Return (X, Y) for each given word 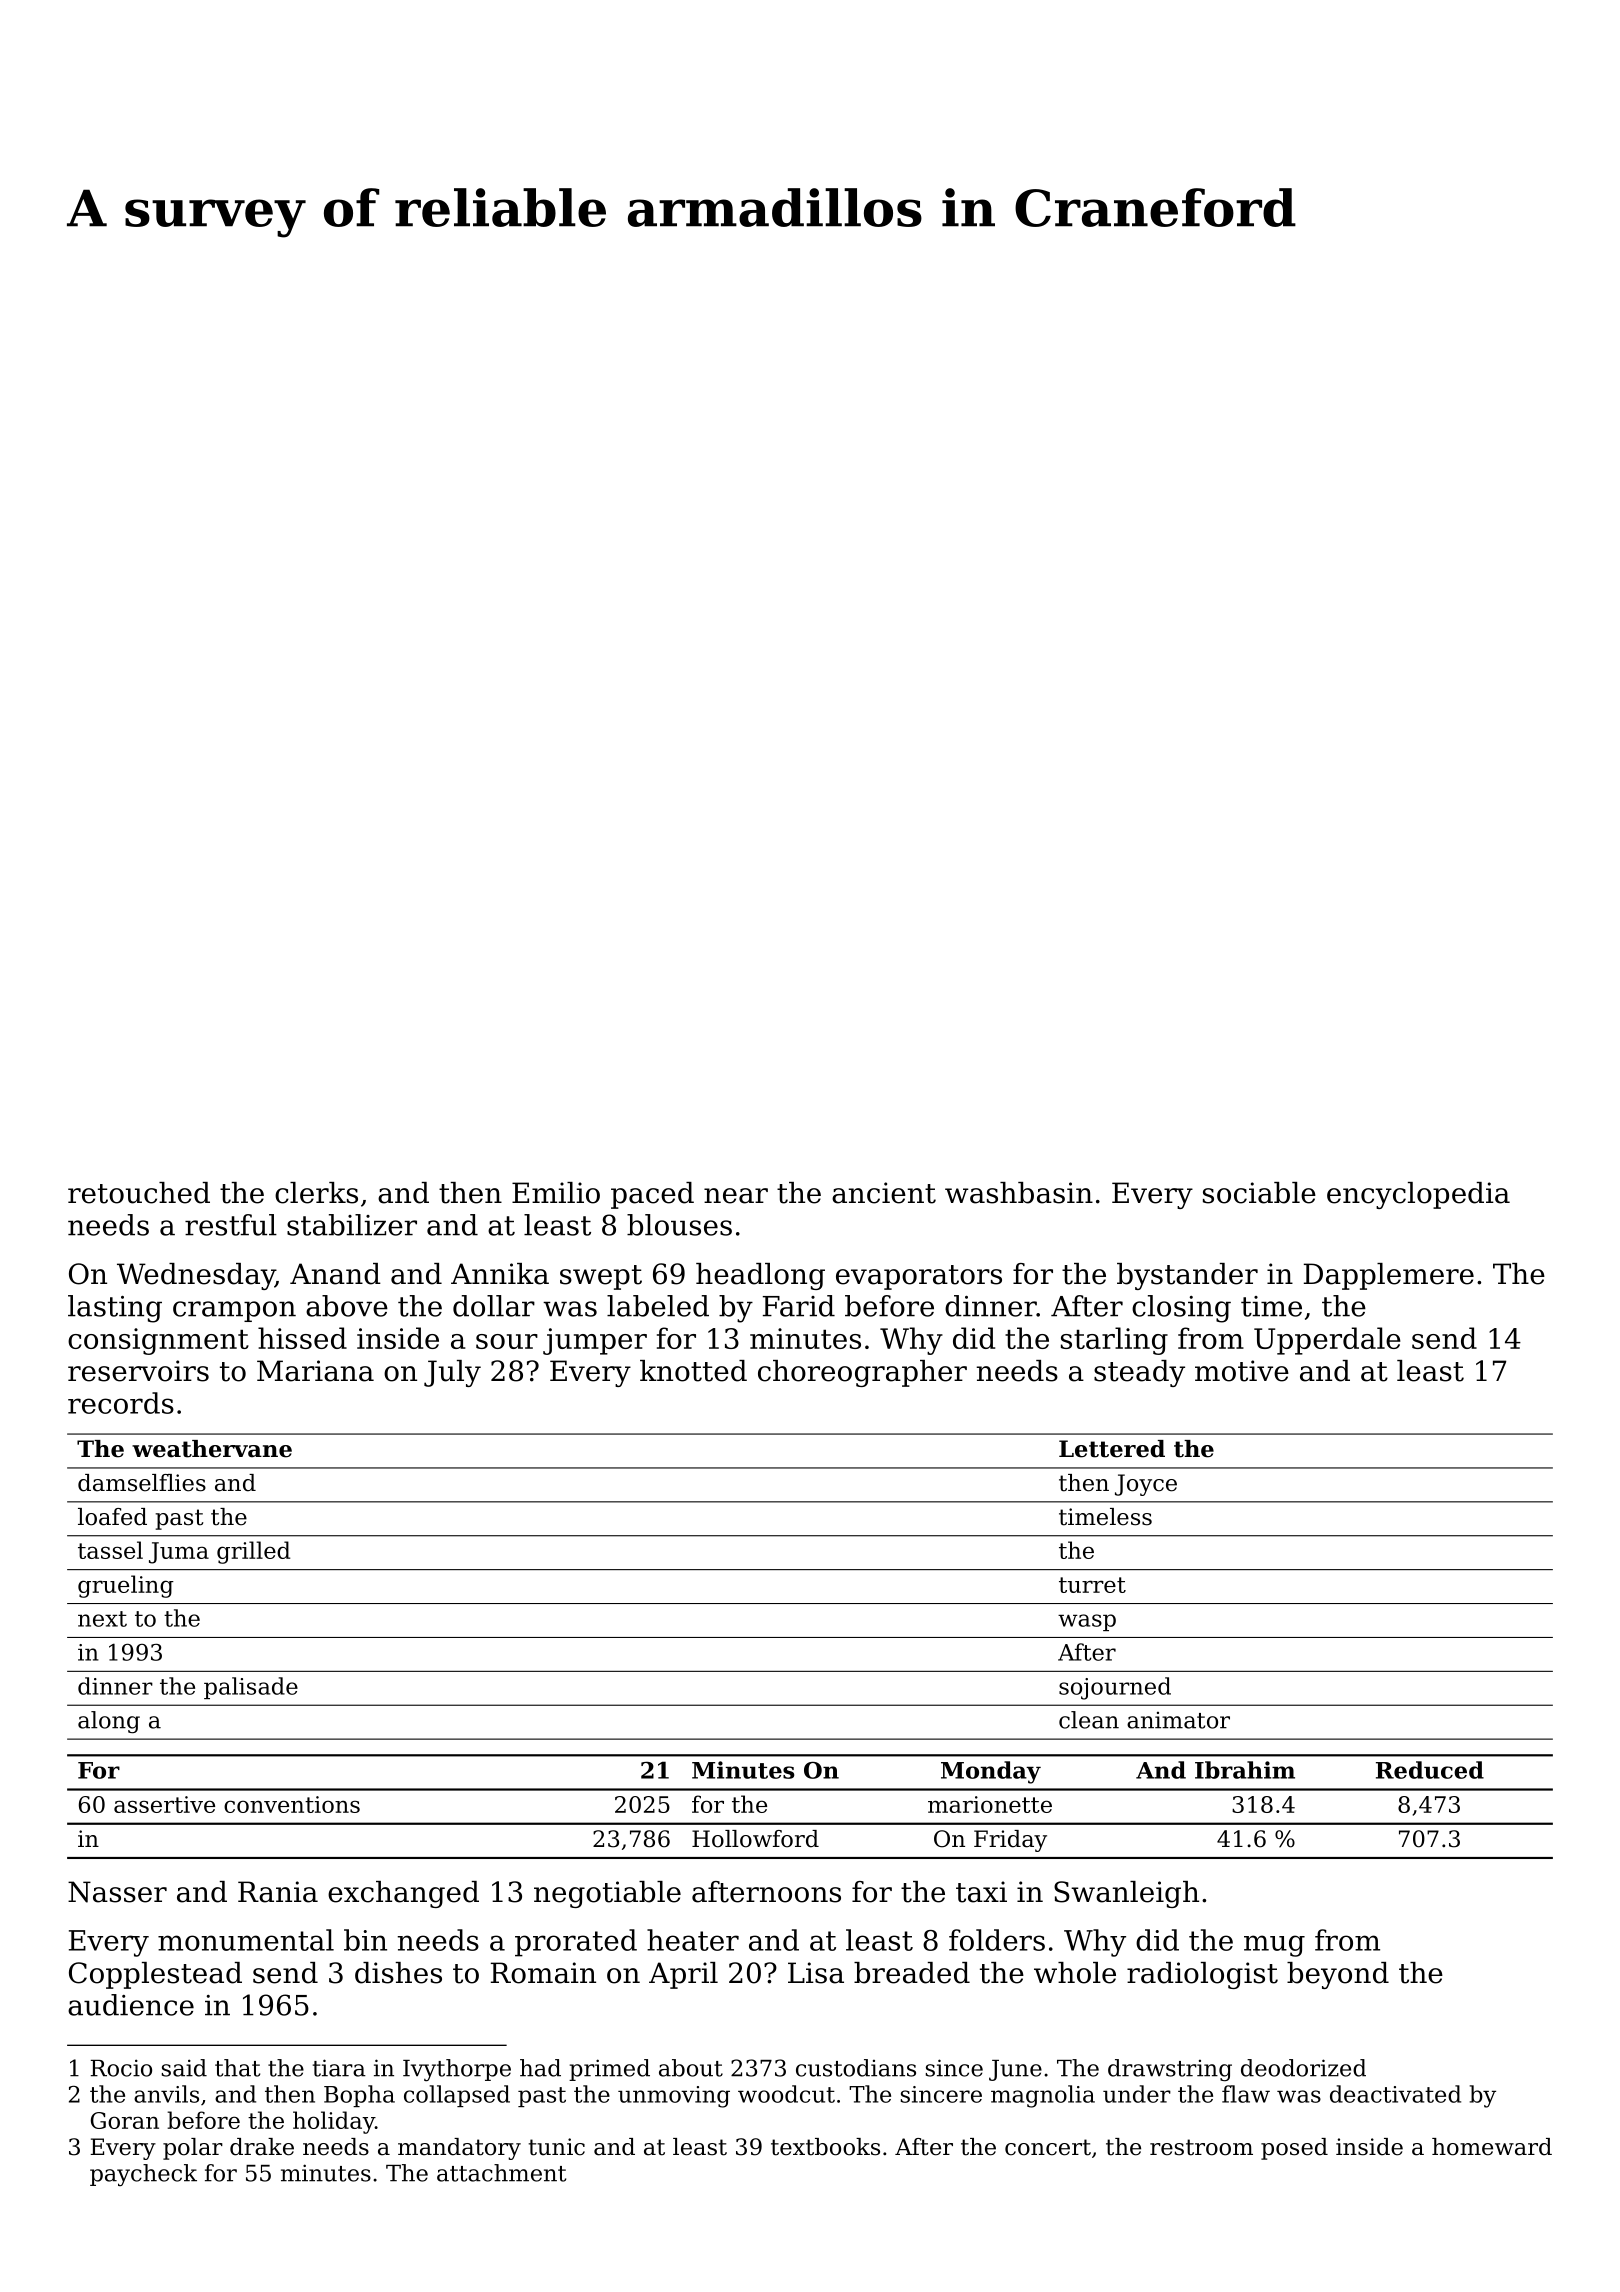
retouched (139, 1193)
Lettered (1112, 1449)
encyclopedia (1418, 1195)
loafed (112, 1517)
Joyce (1146, 1485)
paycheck (143, 2175)
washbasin (1019, 1193)
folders (997, 1940)
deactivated (1395, 2094)
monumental (246, 1940)
